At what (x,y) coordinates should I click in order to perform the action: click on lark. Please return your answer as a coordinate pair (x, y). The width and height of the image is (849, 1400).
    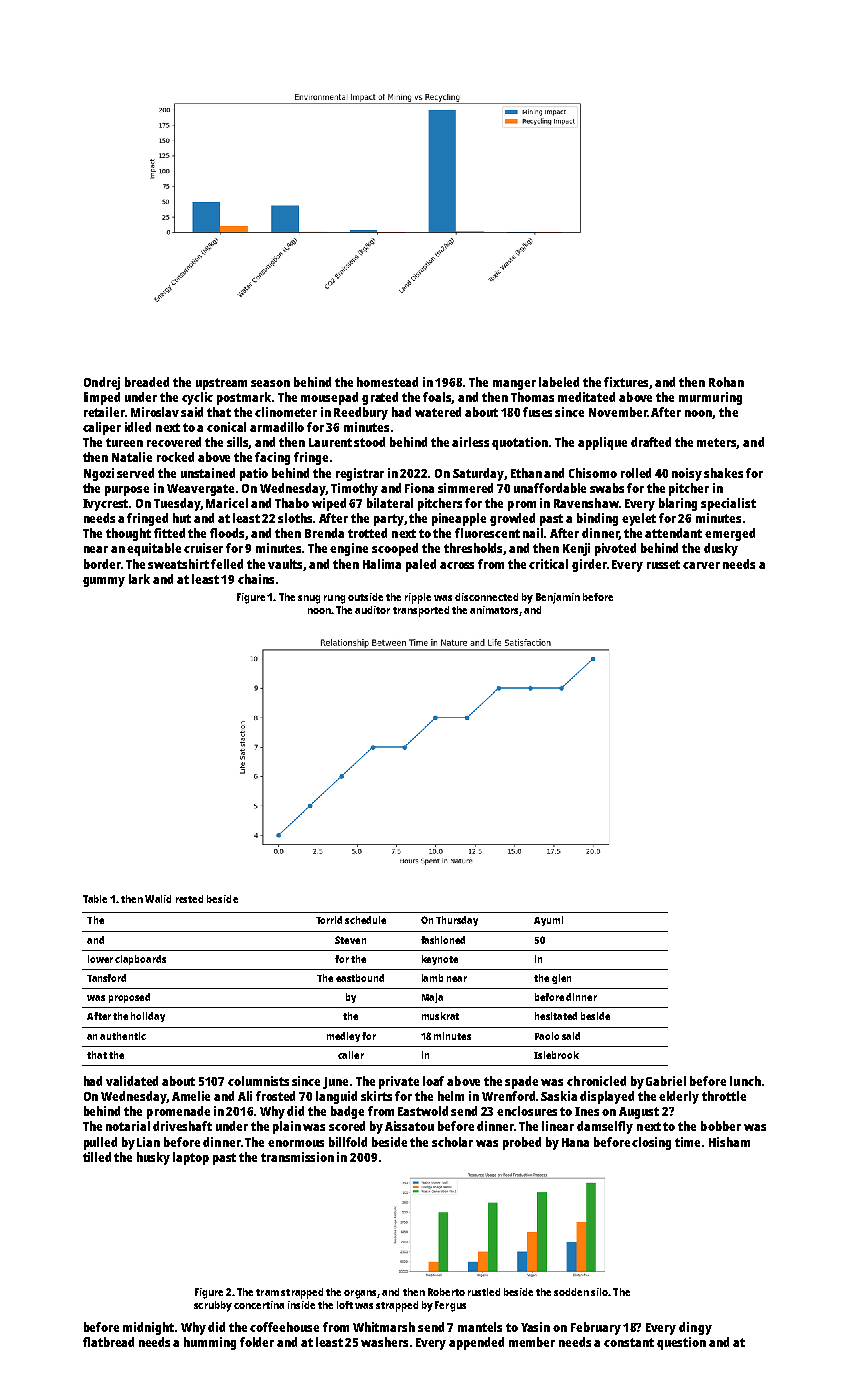
    Looking at the image, I should click on (139, 579).
